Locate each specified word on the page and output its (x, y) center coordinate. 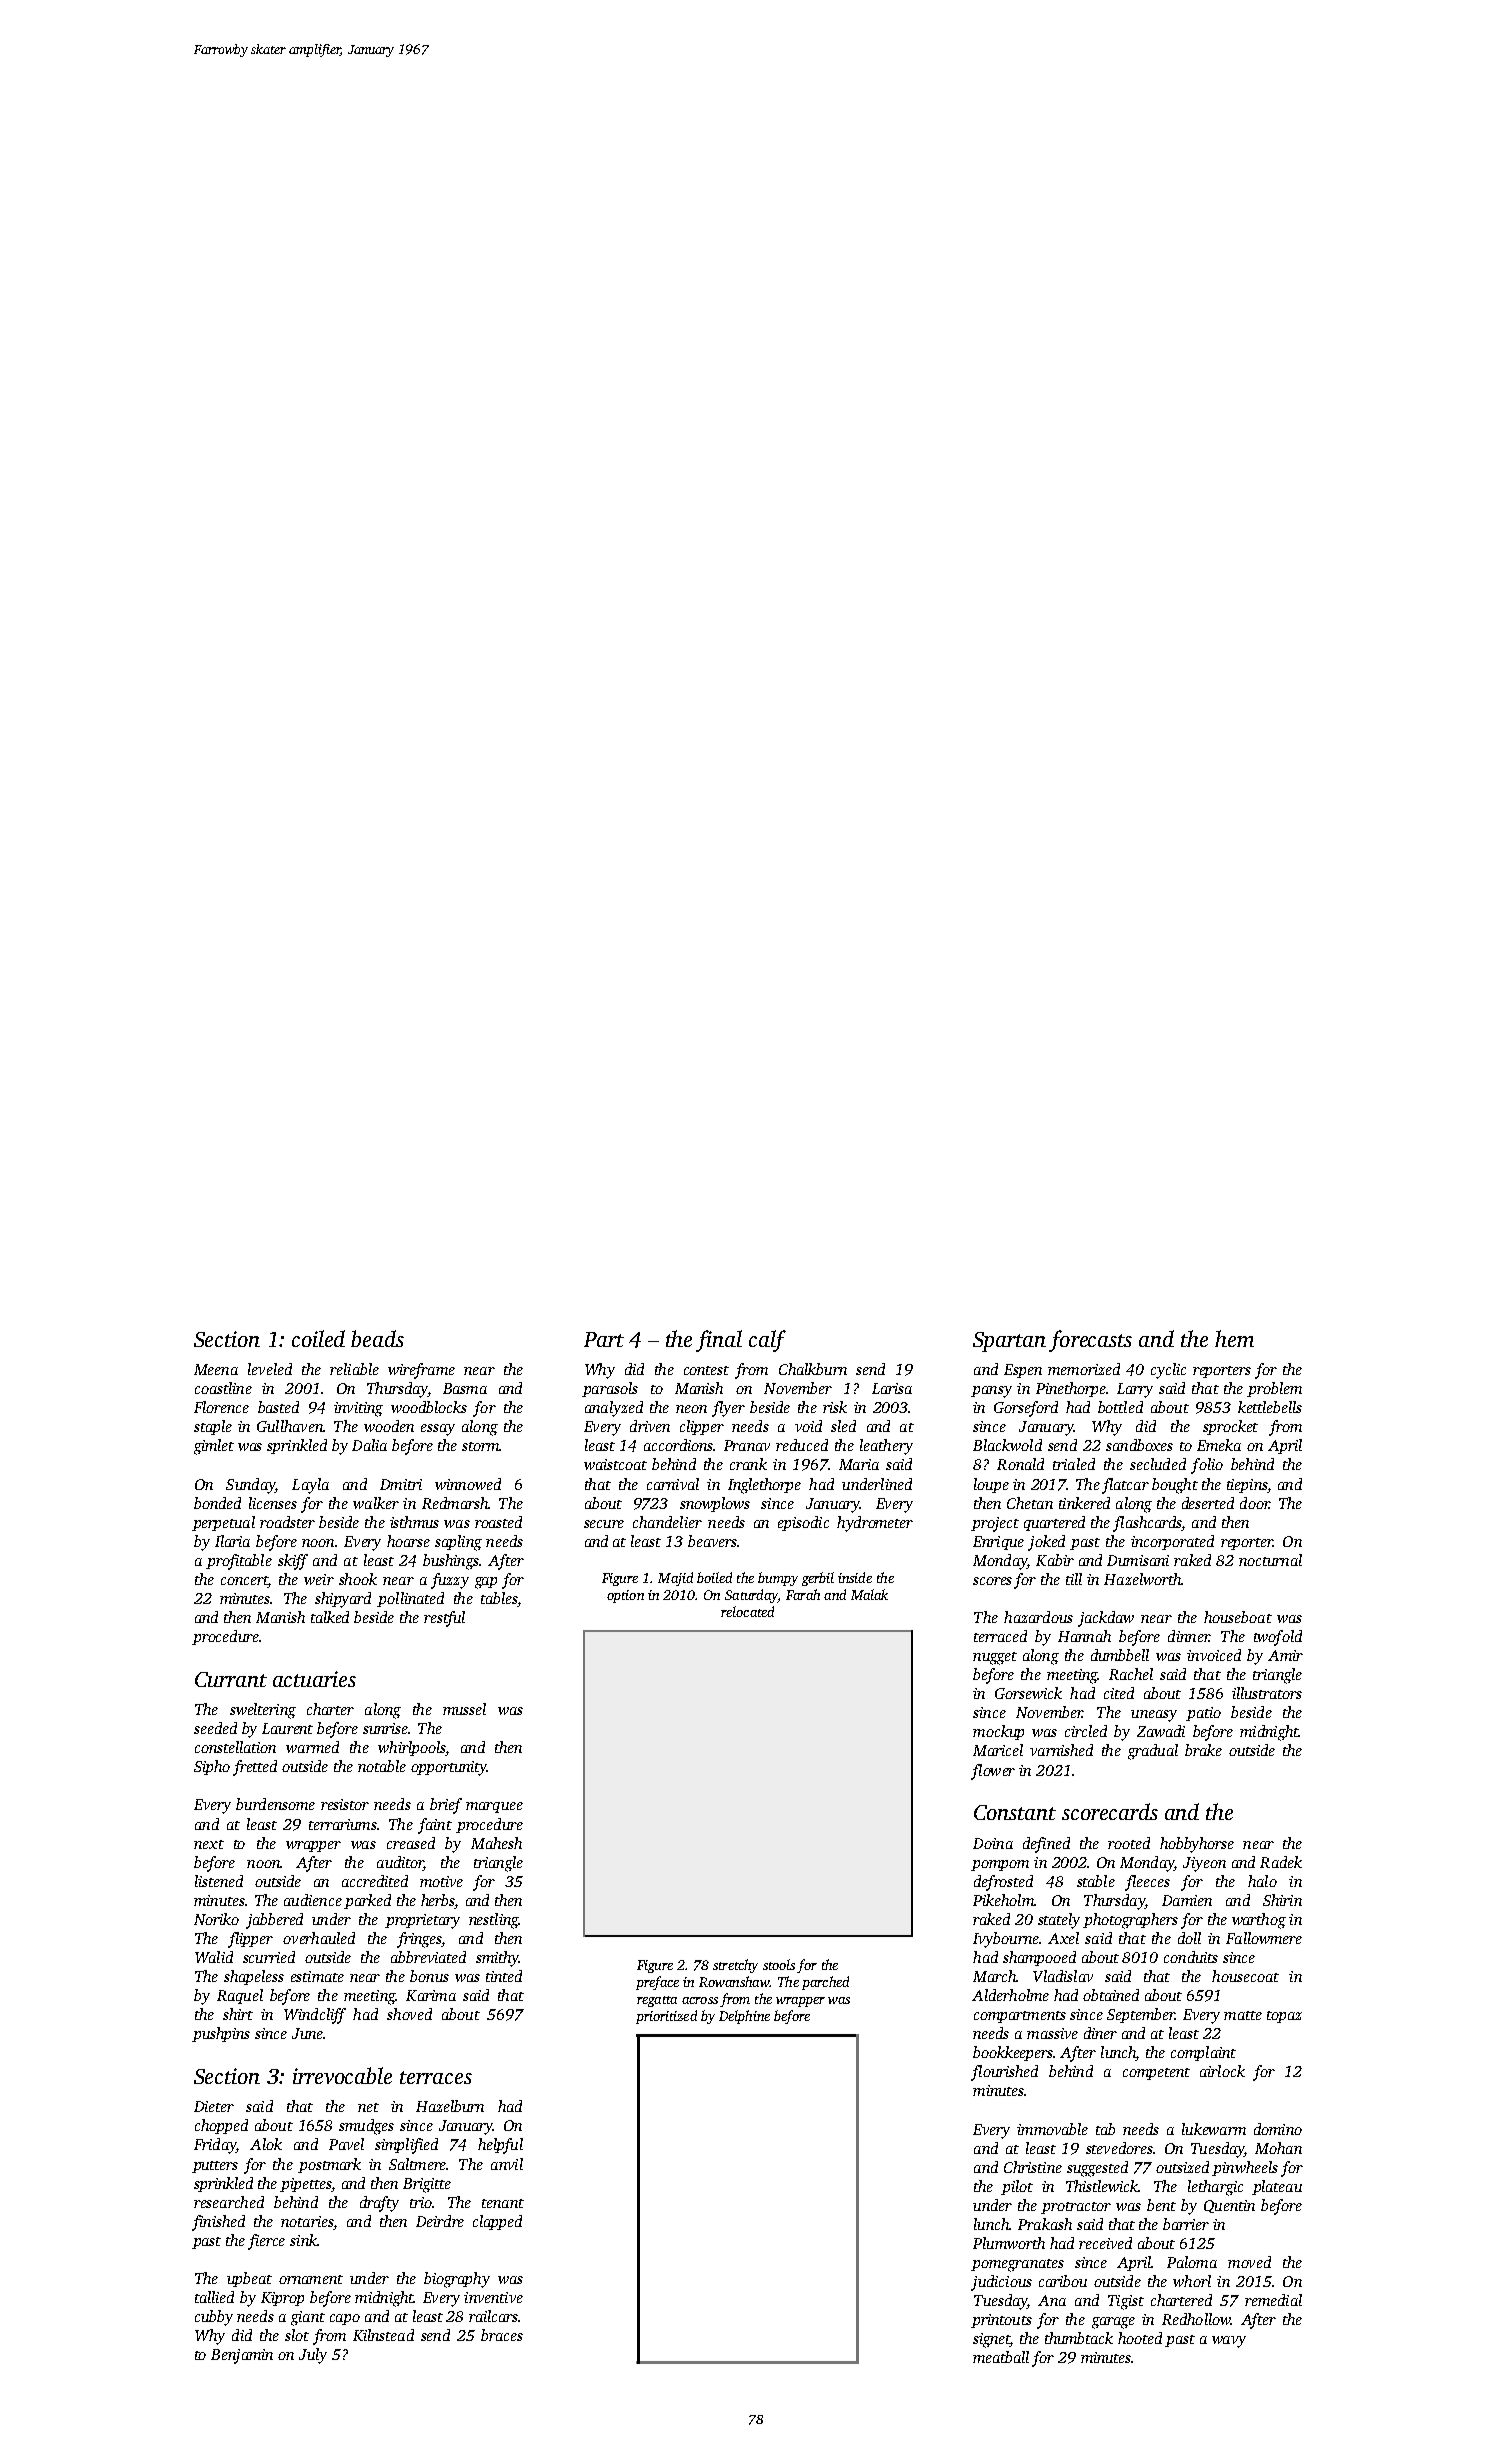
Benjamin (242, 2356)
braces (502, 2335)
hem (1234, 1338)
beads (377, 1338)
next (209, 1844)
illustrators (1267, 1693)
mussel (464, 1709)
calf (767, 1341)
